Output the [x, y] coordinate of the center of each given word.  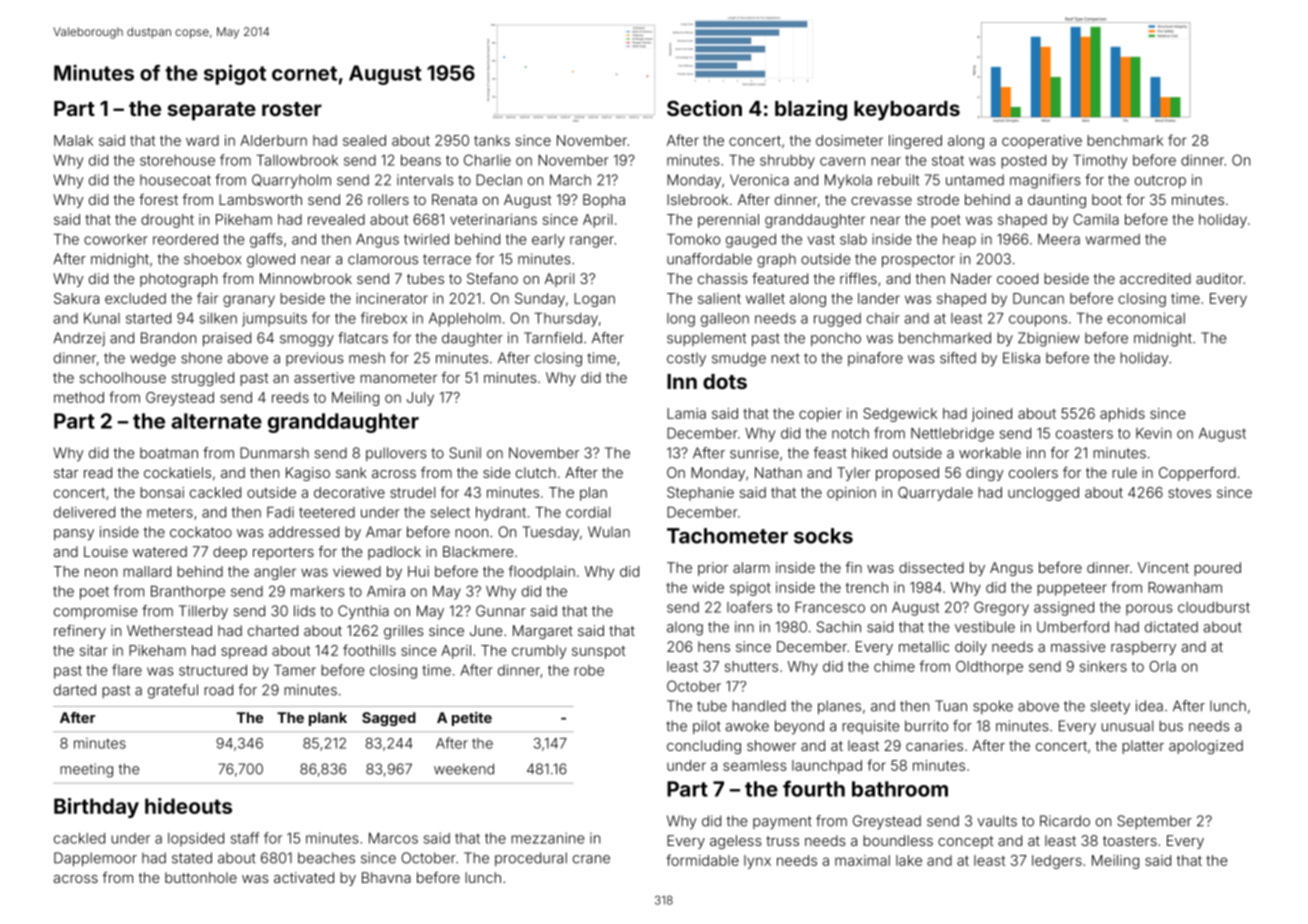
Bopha [604, 201]
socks [823, 536]
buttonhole [201, 877]
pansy [74, 535]
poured [1217, 569]
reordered [185, 239]
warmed [1113, 239]
